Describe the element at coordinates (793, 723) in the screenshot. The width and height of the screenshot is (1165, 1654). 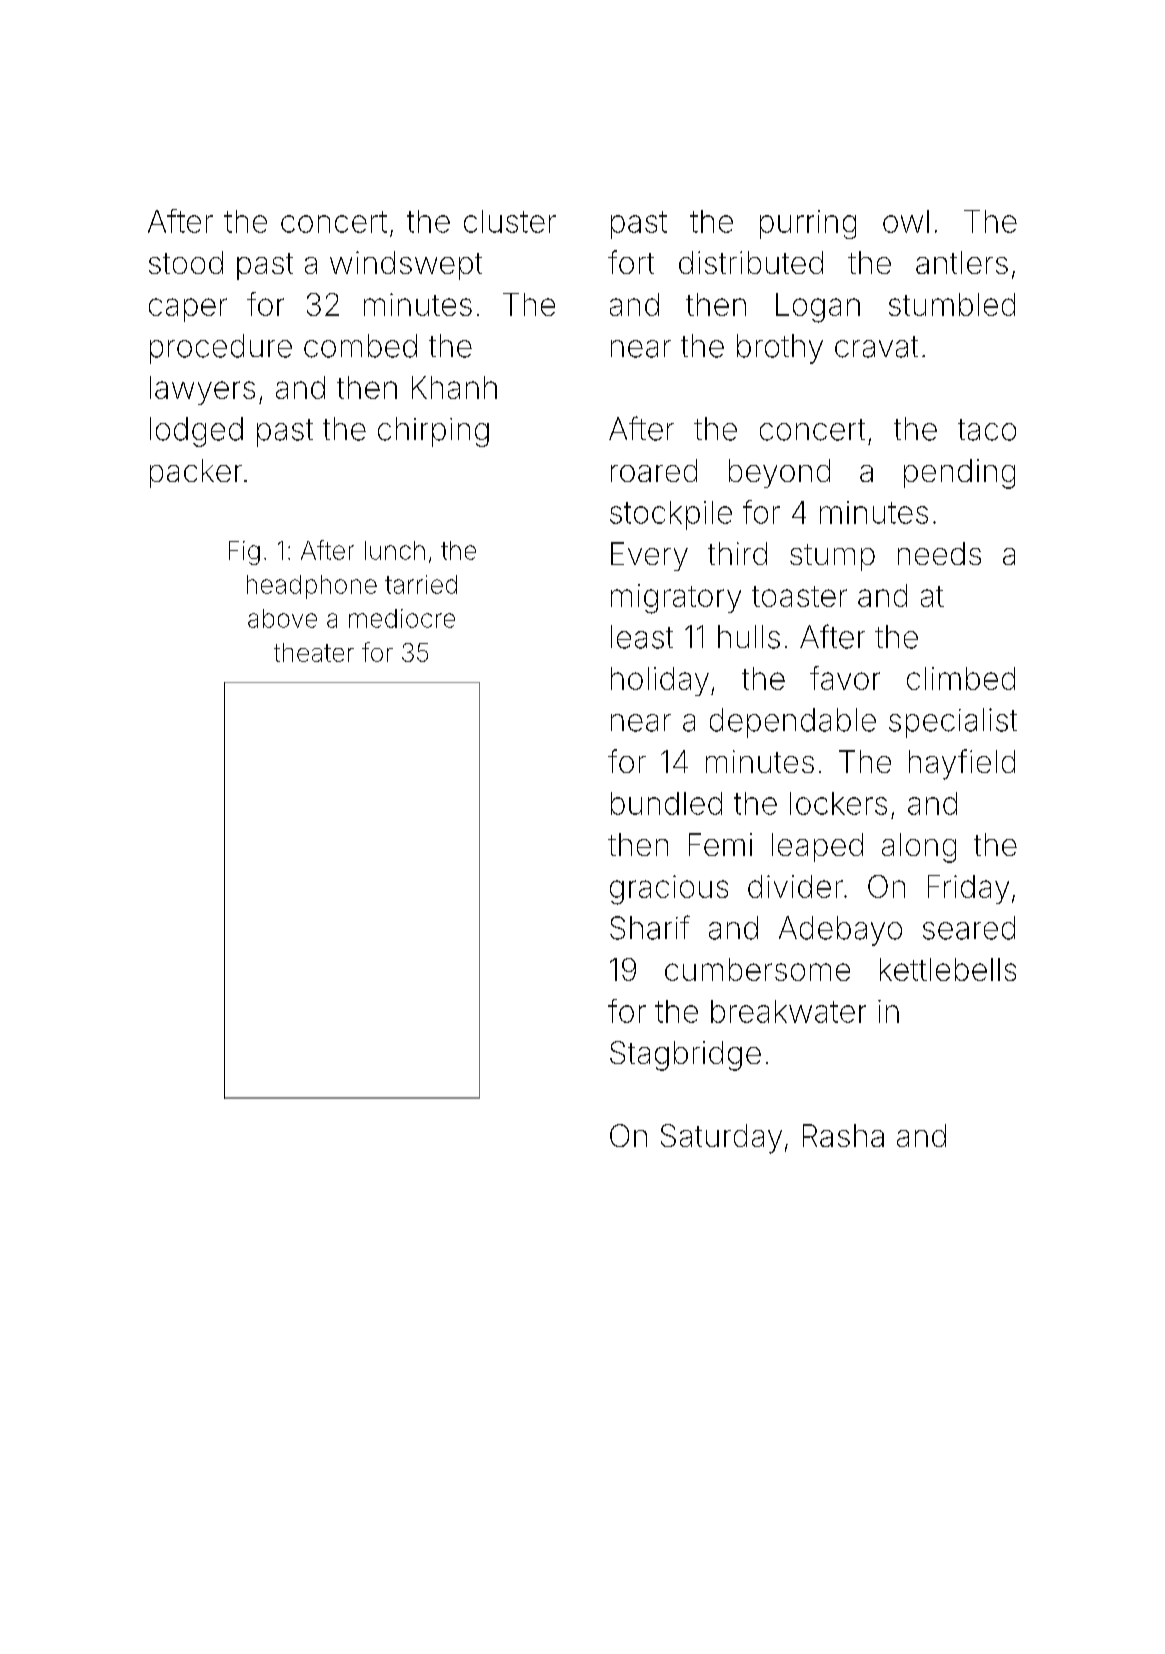
I see `dependable` at that location.
